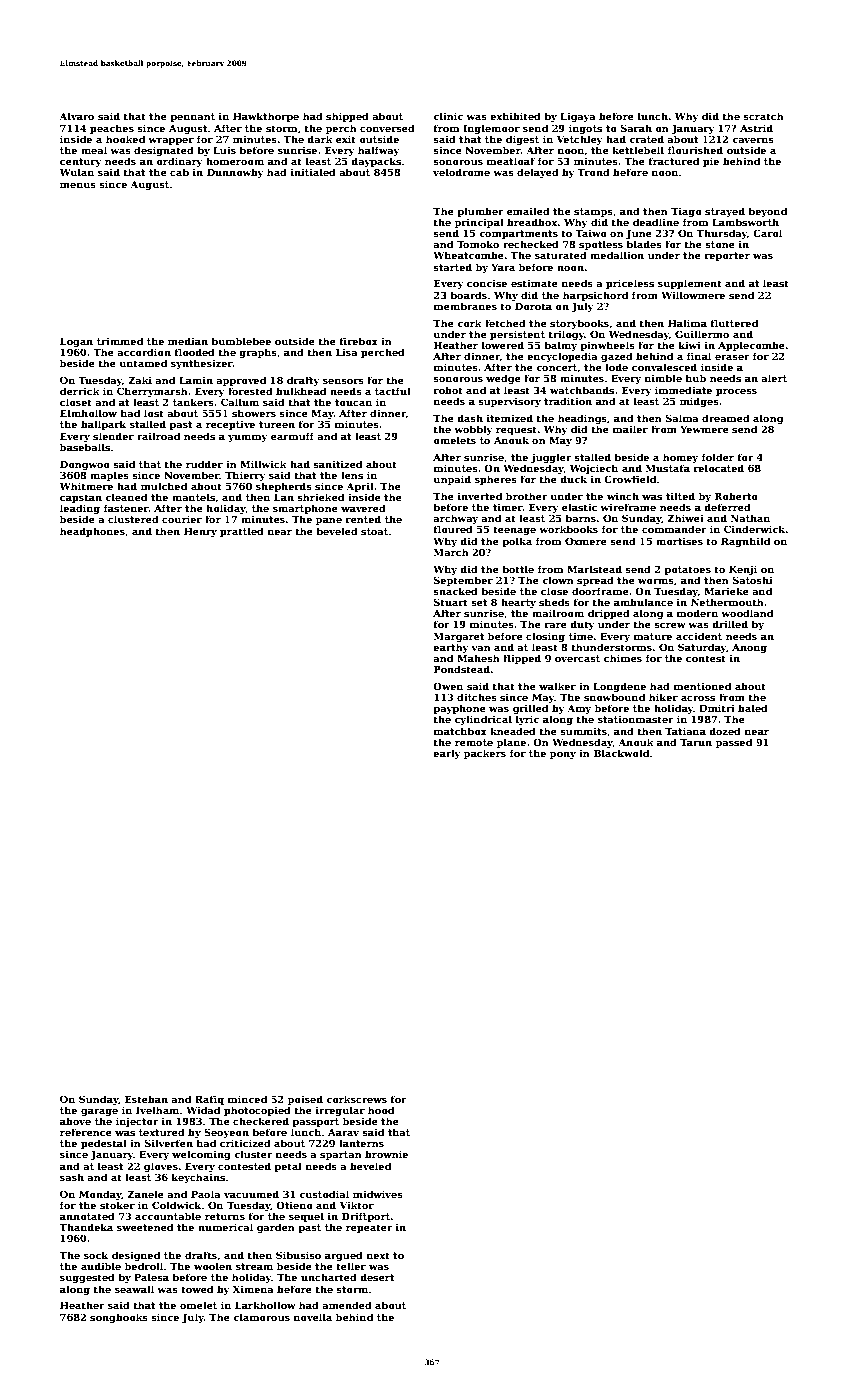 The height and width of the page is (1400, 849). Describe the element at coordinates (448, 390) in the page. I see `robot` at that location.
